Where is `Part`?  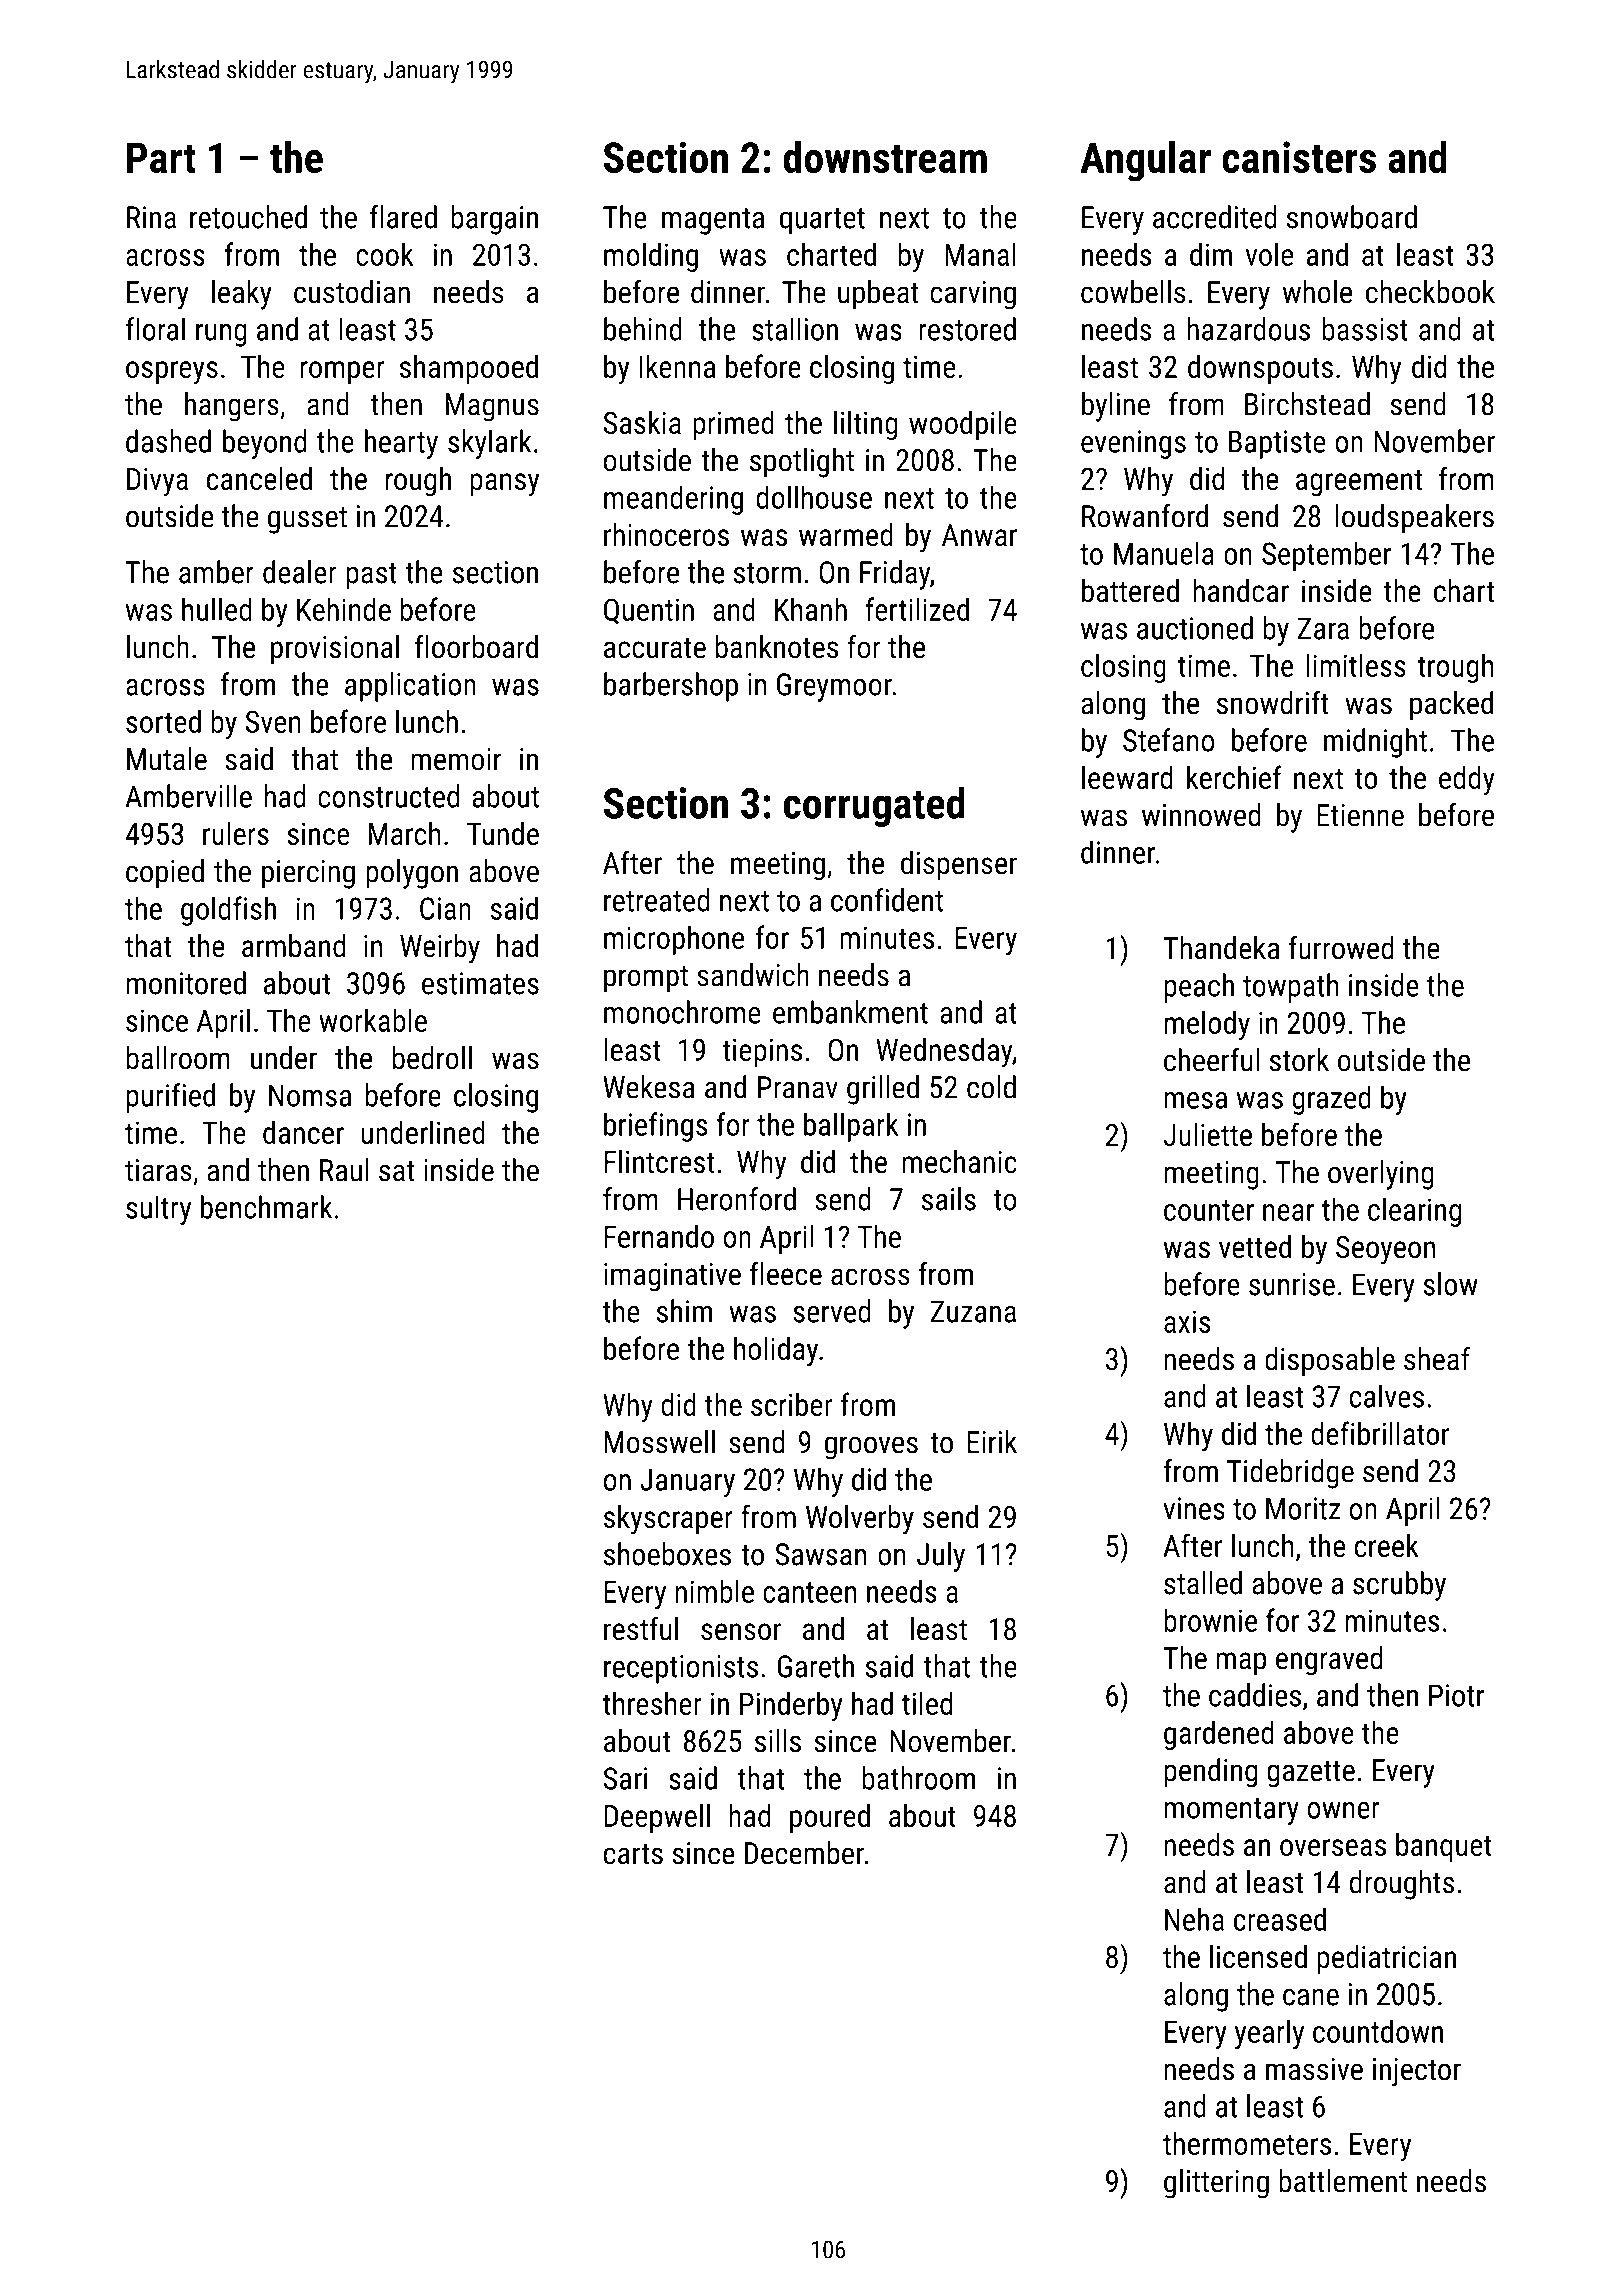 Part is located at coordinates (161, 157).
